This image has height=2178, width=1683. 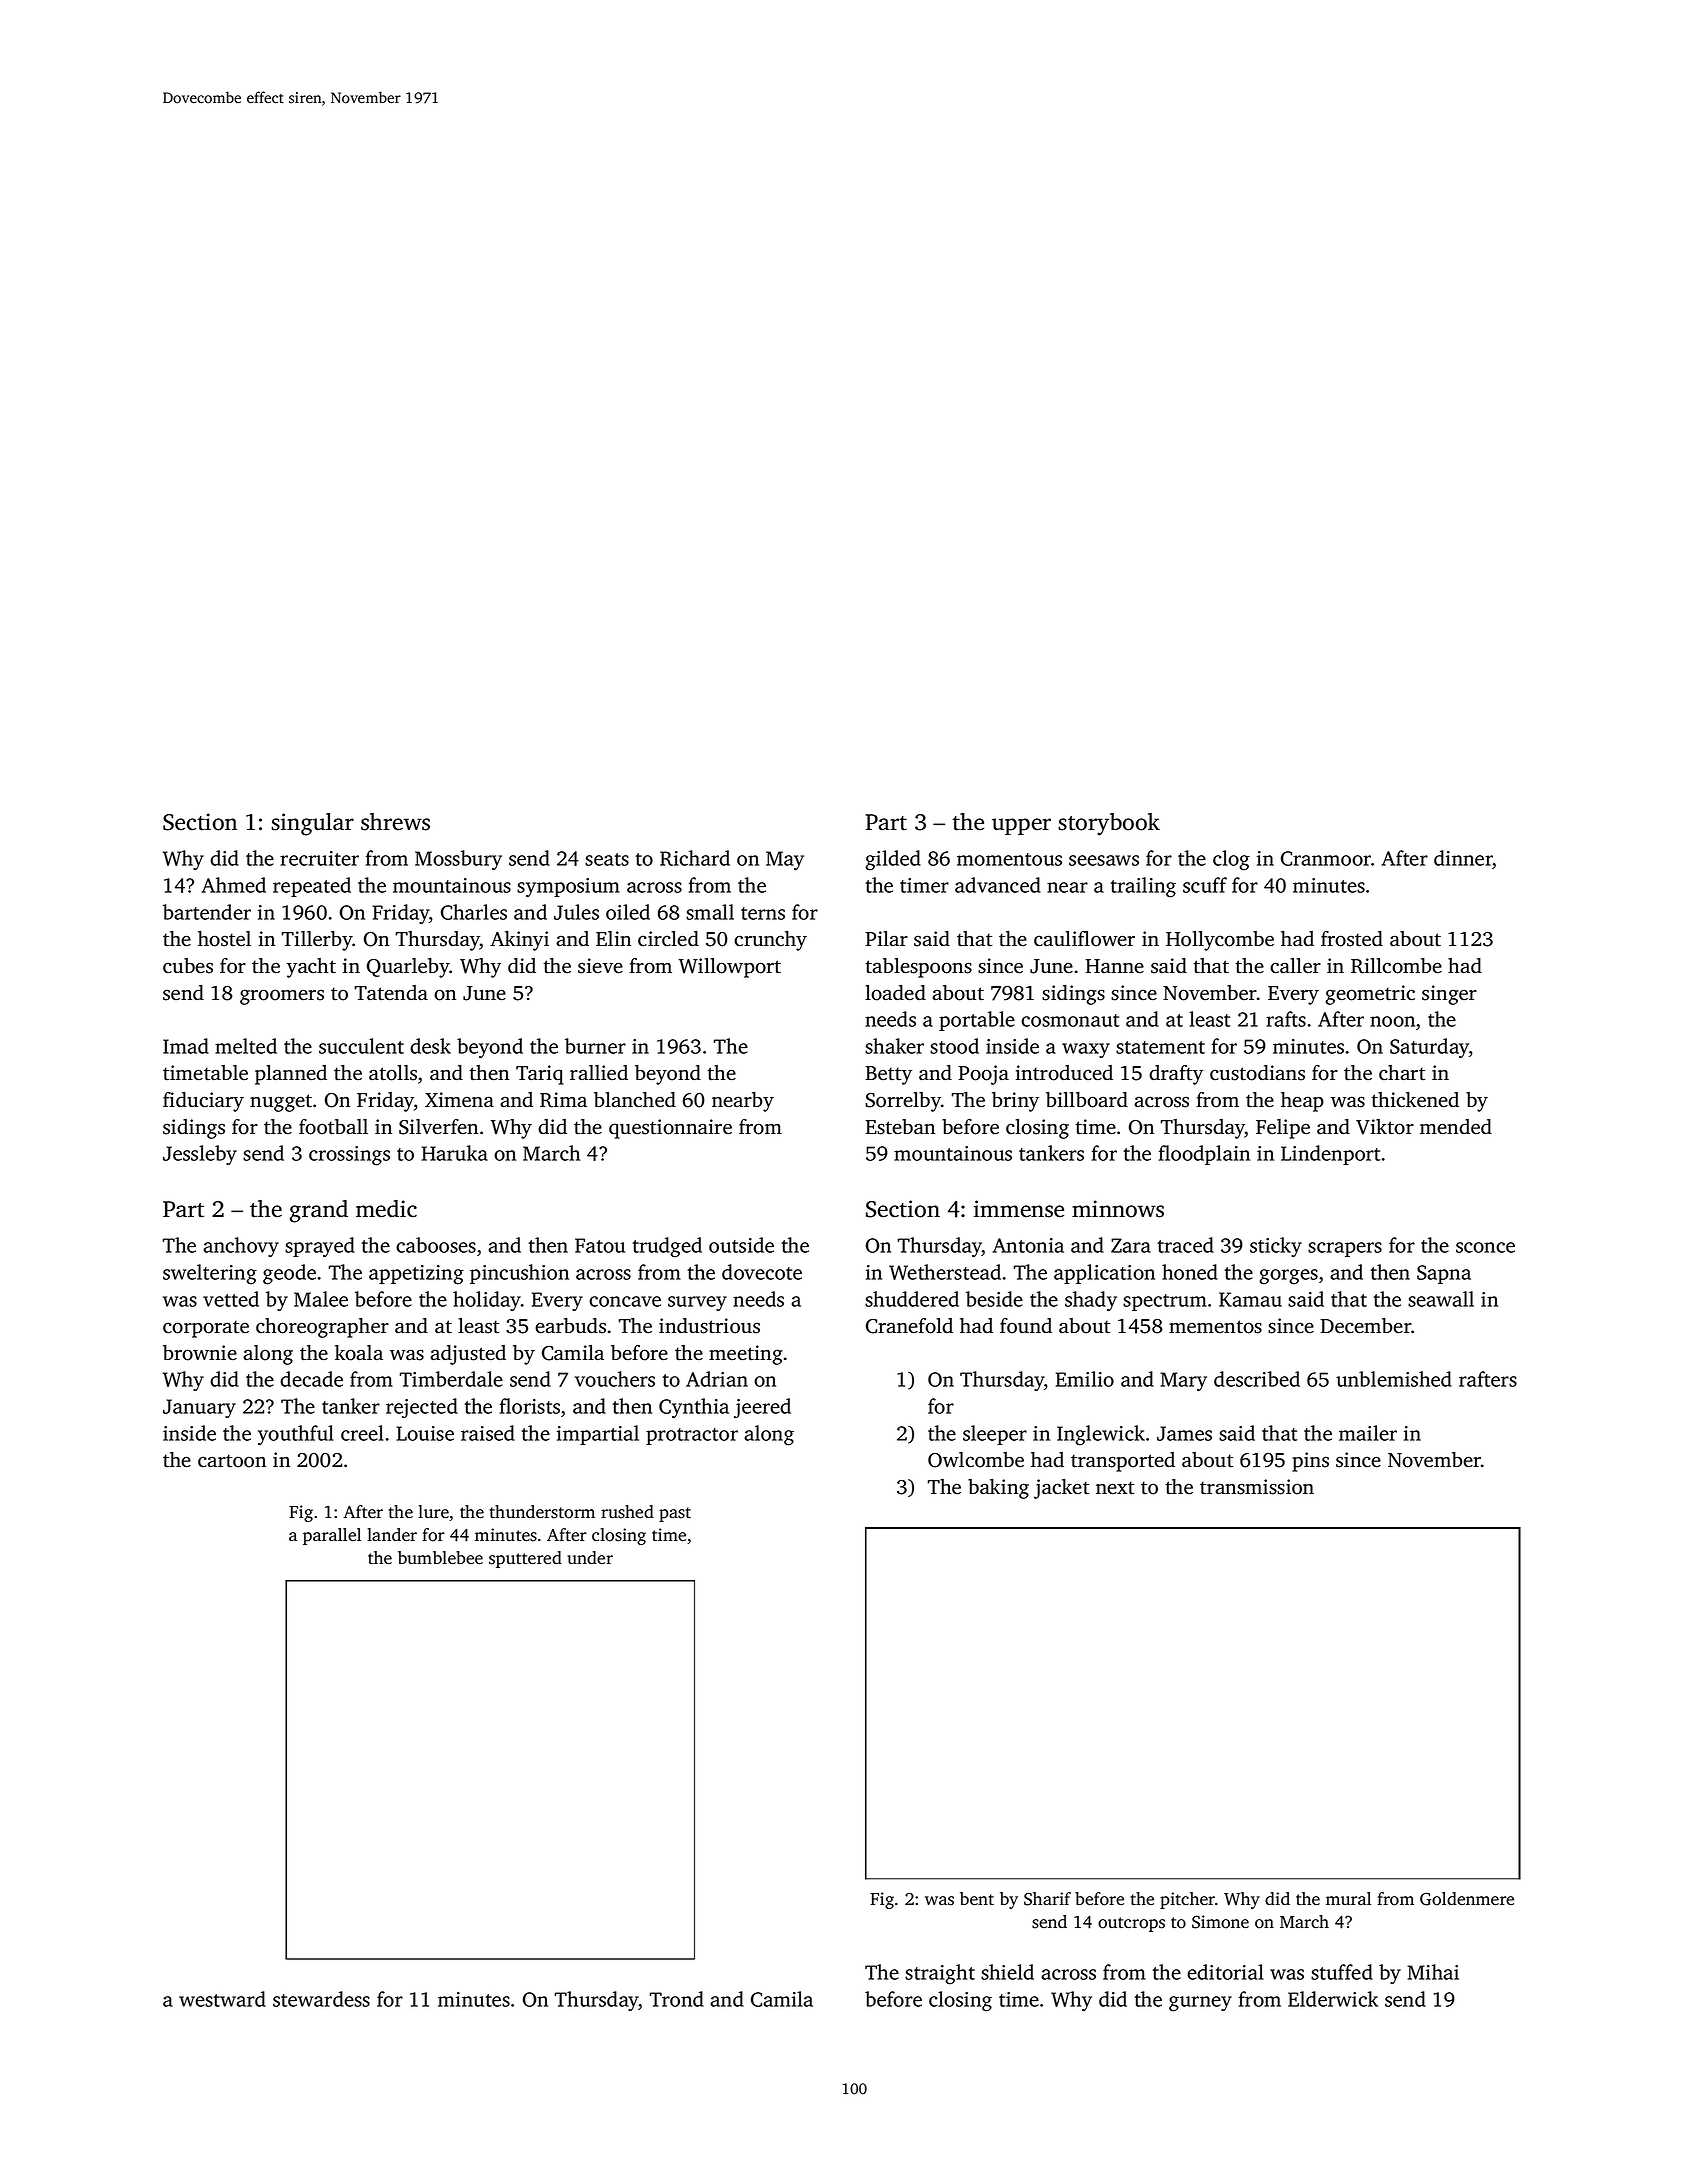 I want to click on next, so click(x=1115, y=1488).
